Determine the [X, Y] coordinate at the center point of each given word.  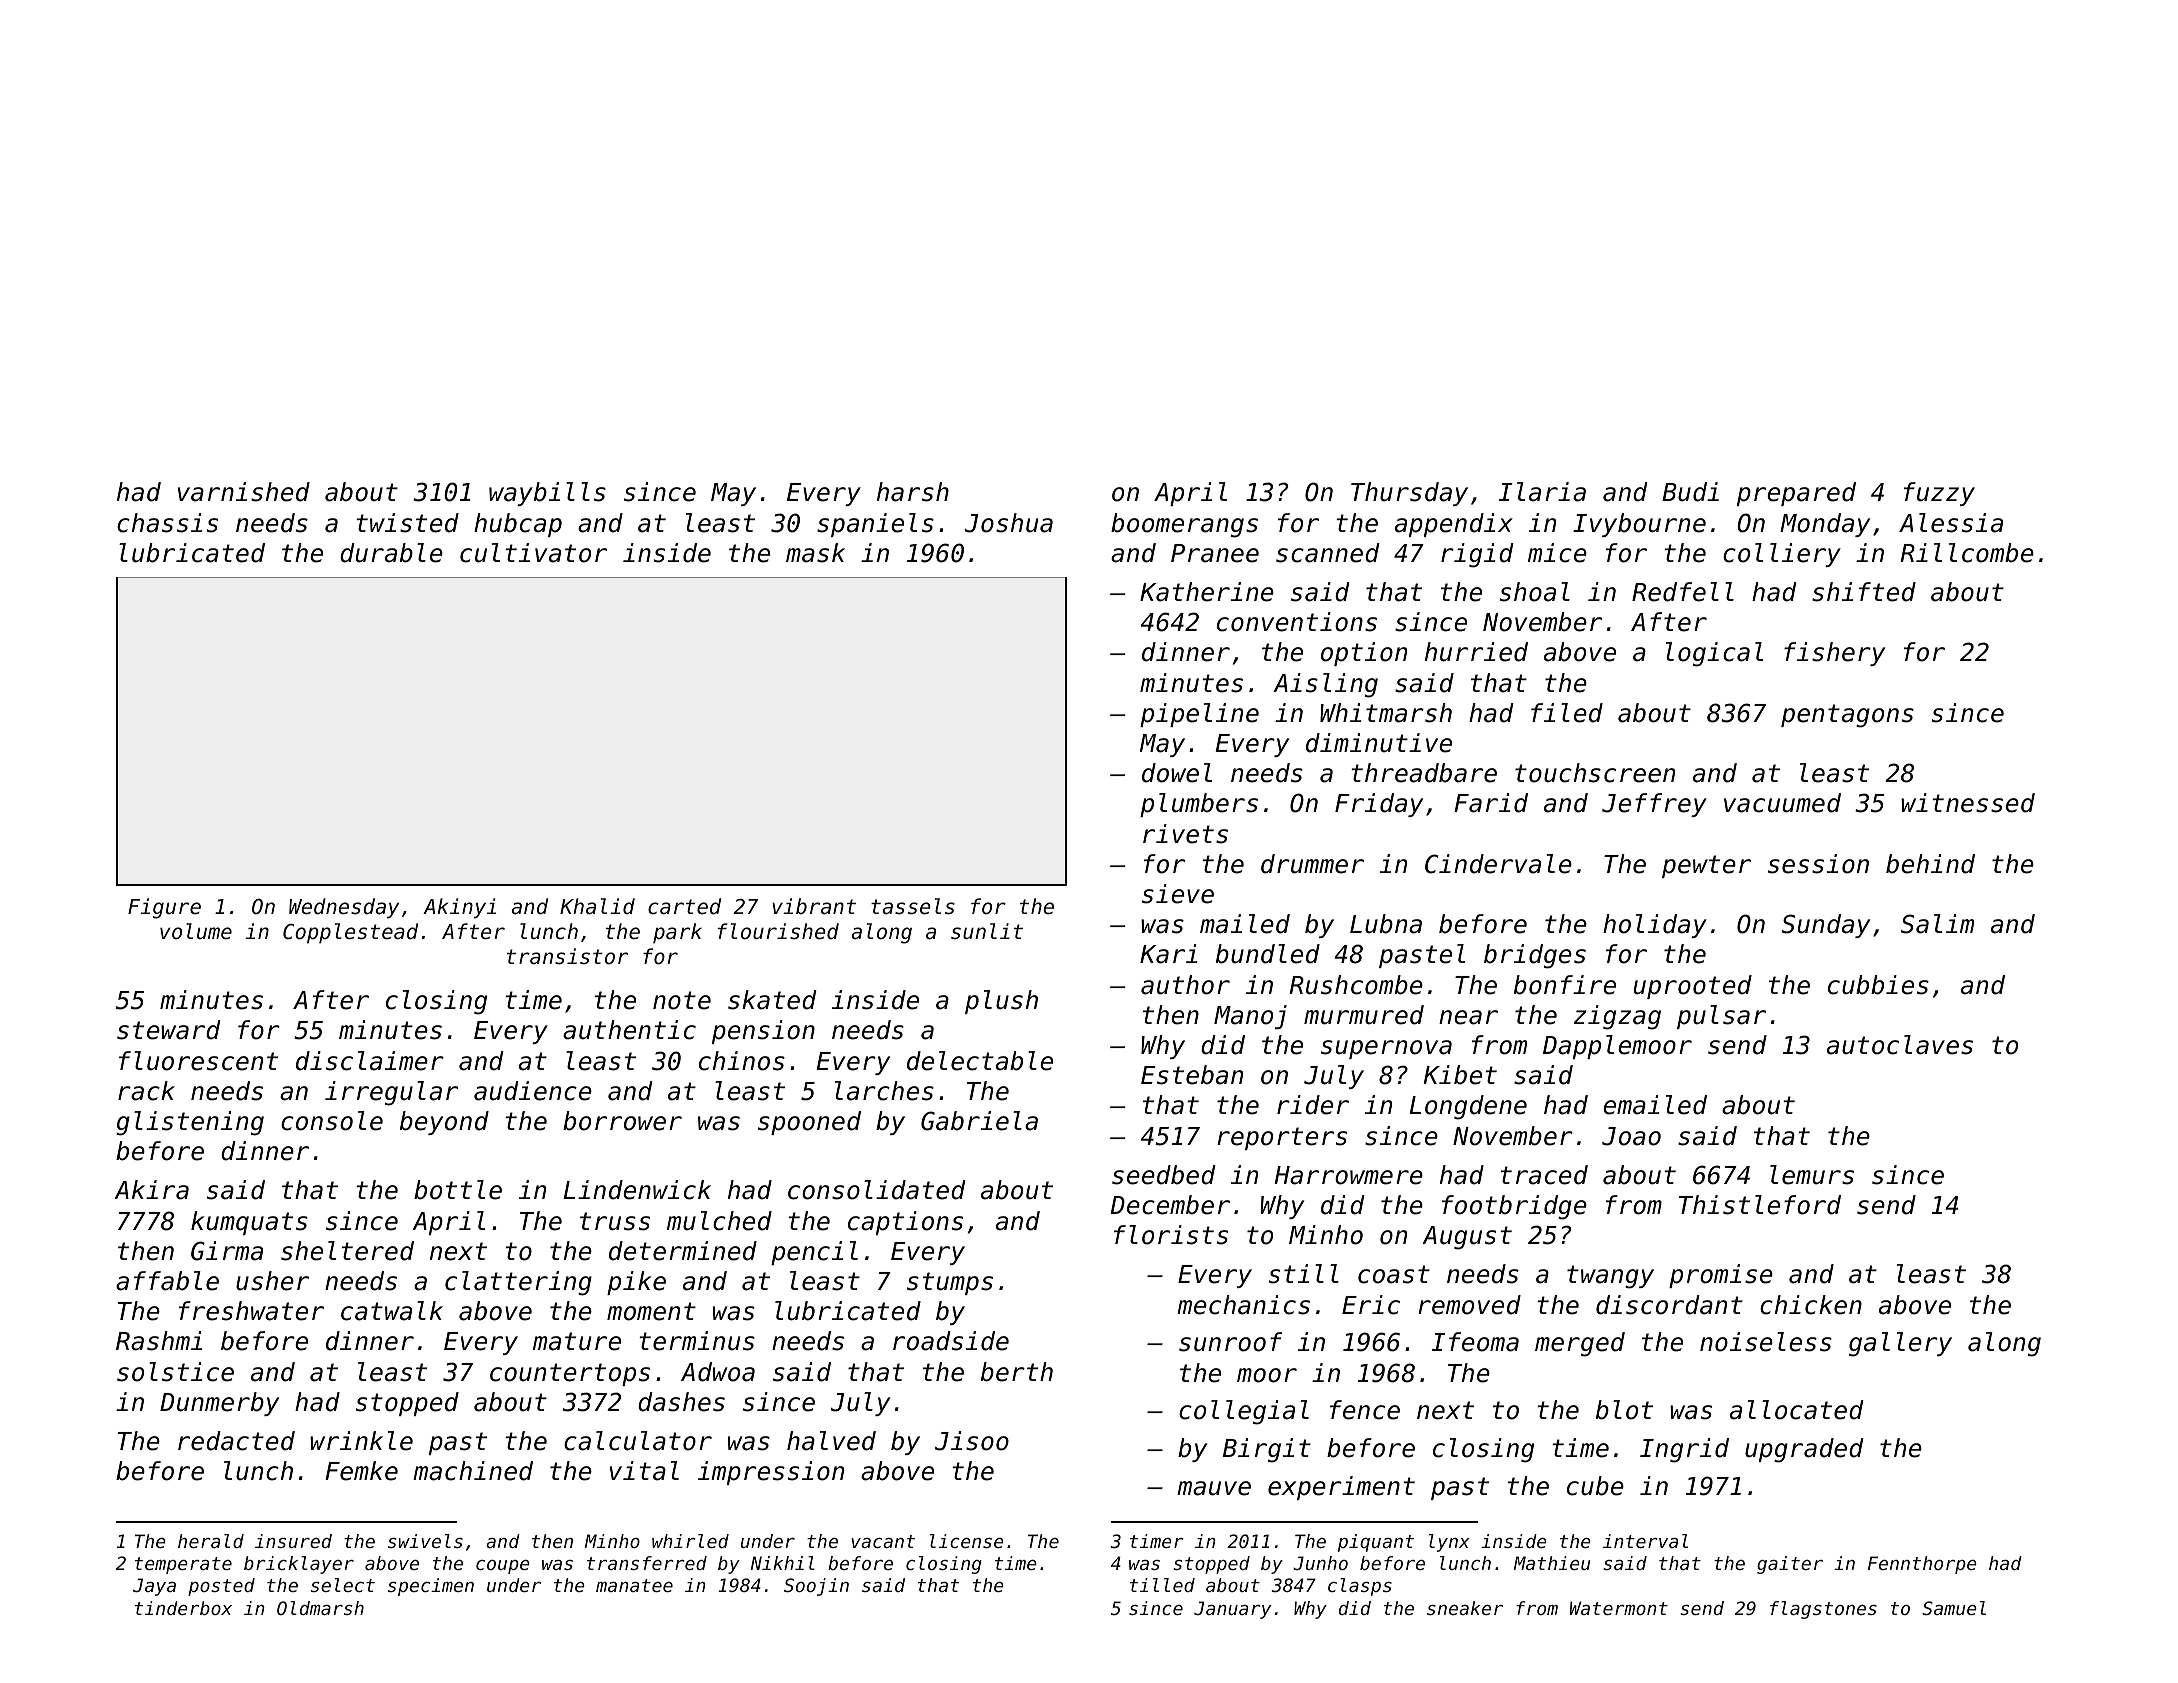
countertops [570, 1374]
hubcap [518, 525]
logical [1714, 654]
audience [533, 1091]
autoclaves [1900, 1045]
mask [815, 553]
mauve [1214, 1488]
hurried [1476, 652]
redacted [236, 1441]
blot [1624, 1410]
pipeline [1199, 715]
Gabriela [979, 1121]
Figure [164, 908]
